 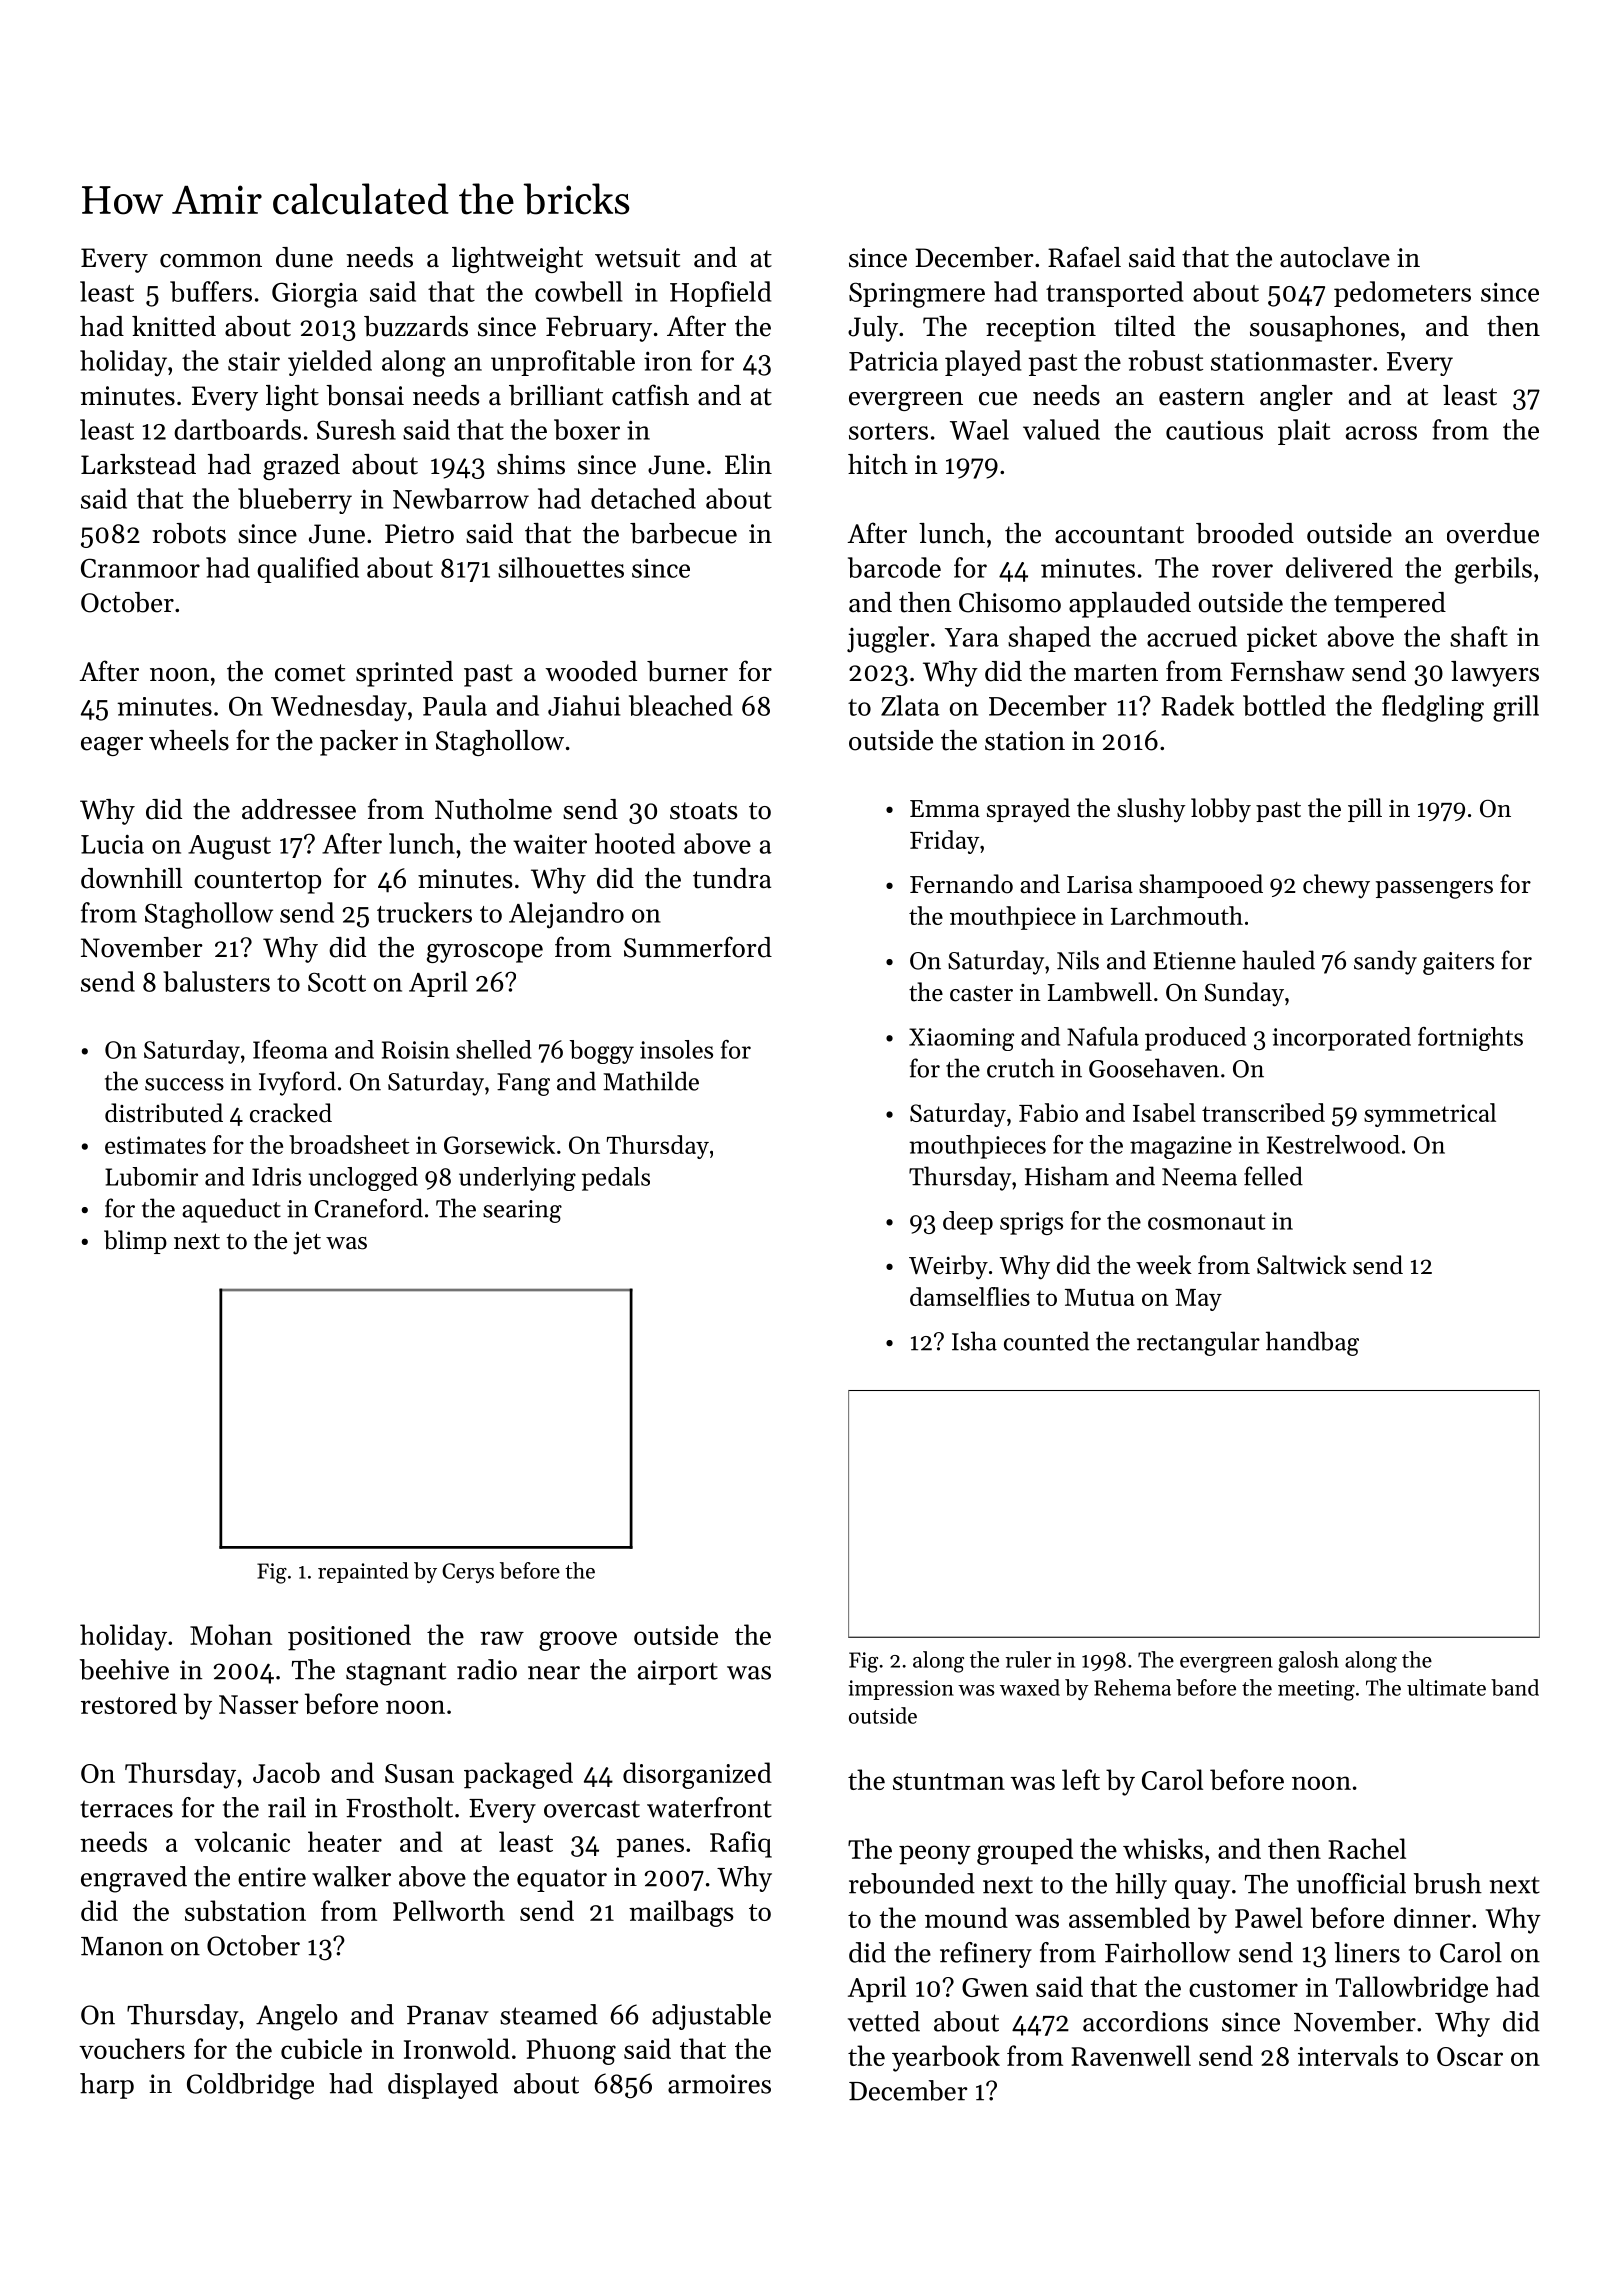 What do you see at coordinates (1335, 257) in the screenshot?
I see `autoclave` at bounding box center [1335, 257].
